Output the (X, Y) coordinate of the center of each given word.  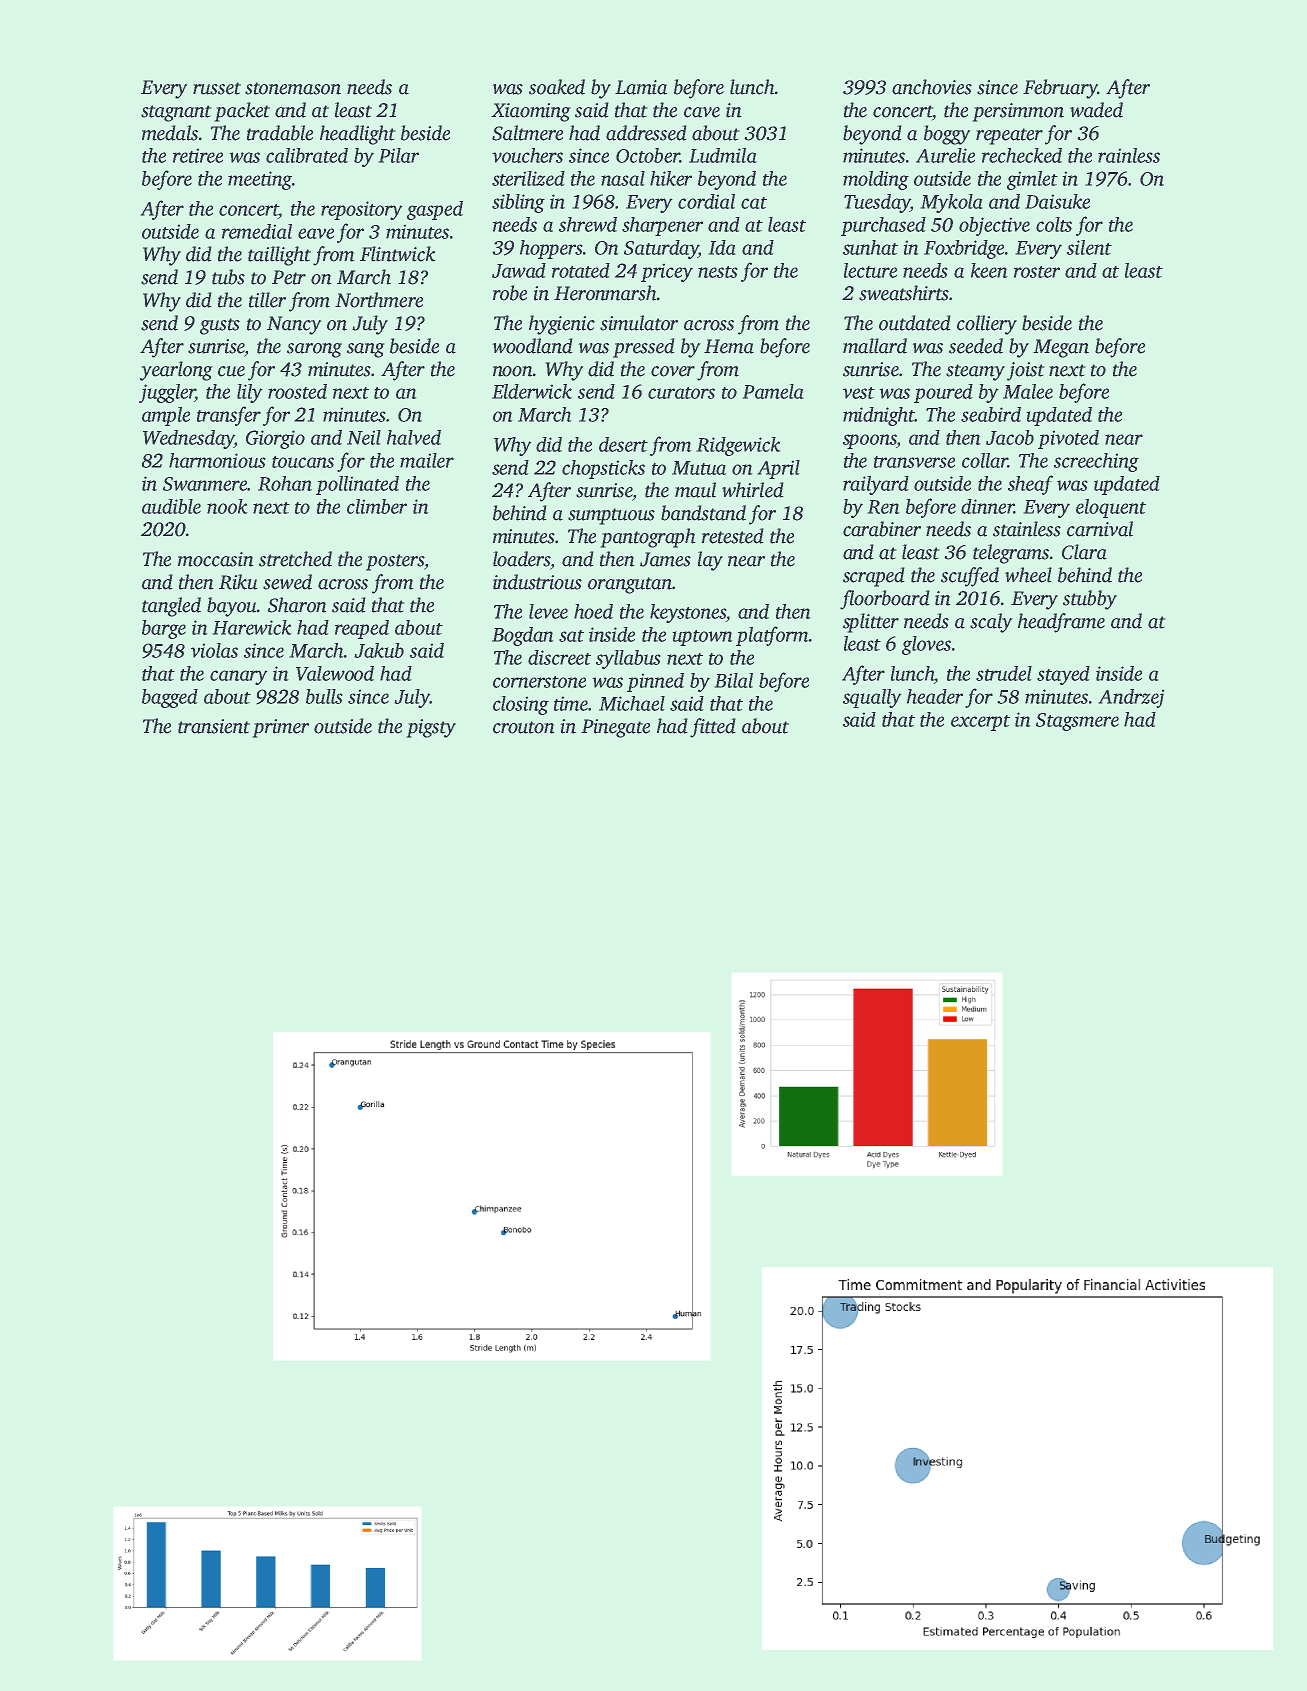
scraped (874, 577)
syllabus (628, 659)
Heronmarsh (605, 293)
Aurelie (945, 155)
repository (362, 210)
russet (217, 88)
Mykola (951, 203)
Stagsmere (1077, 722)
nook (227, 506)
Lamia (641, 87)
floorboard (885, 600)
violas (214, 650)
